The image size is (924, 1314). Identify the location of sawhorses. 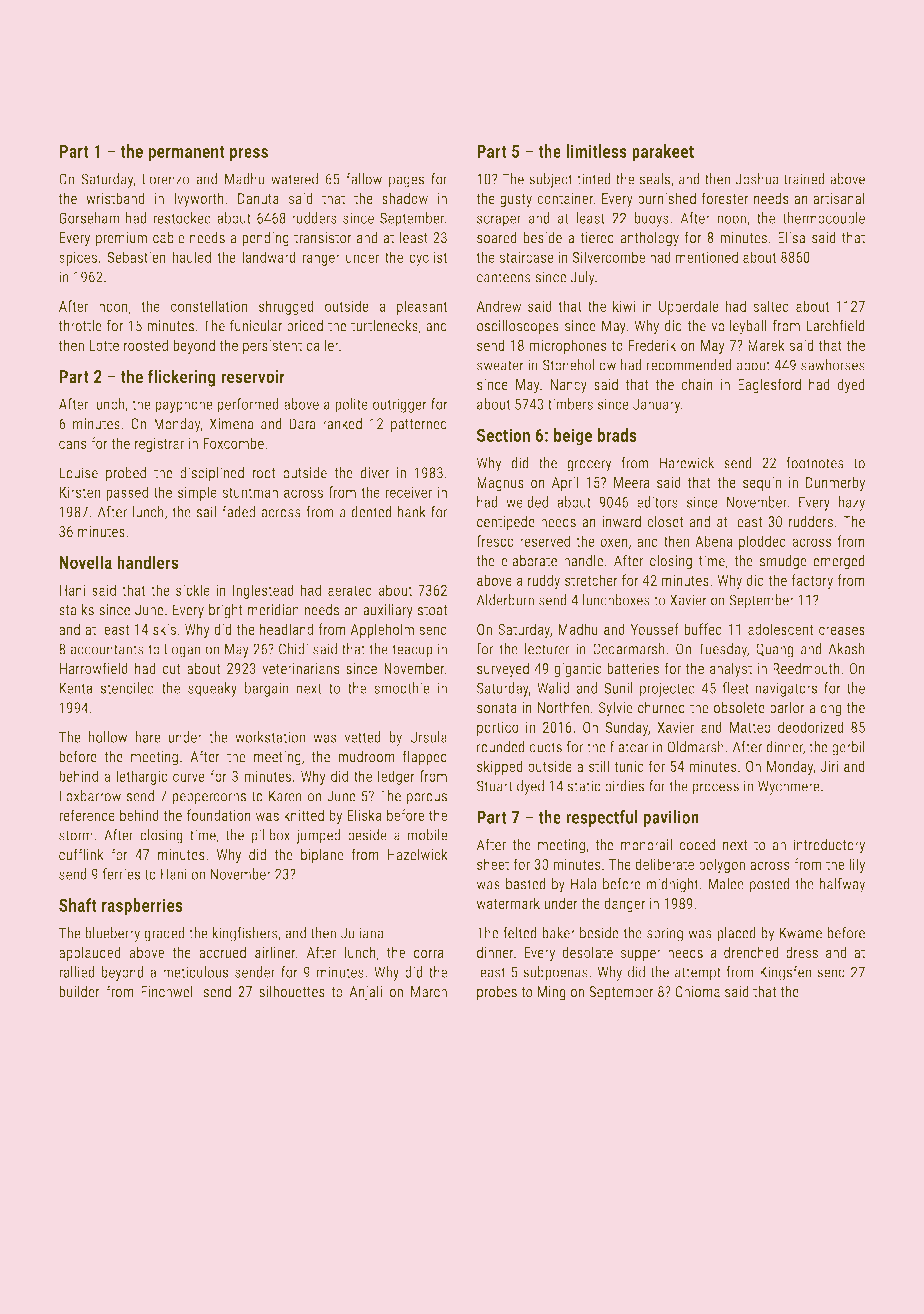
(833, 365).
